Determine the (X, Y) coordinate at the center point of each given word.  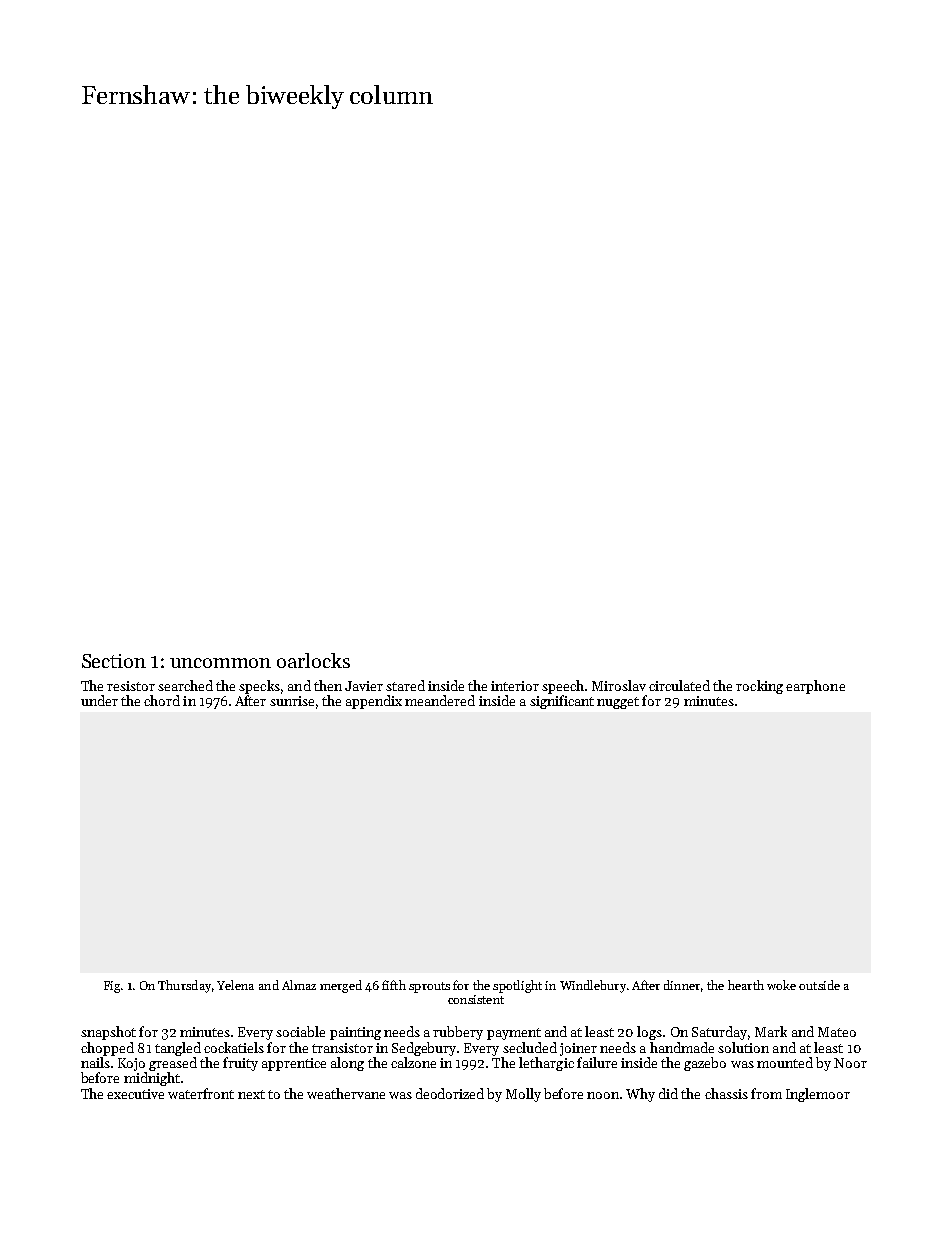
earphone (815, 687)
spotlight (517, 986)
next (251, 1094)
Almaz (299, 985)
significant (562, 702)
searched (185, 685)
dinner (682, 985)
